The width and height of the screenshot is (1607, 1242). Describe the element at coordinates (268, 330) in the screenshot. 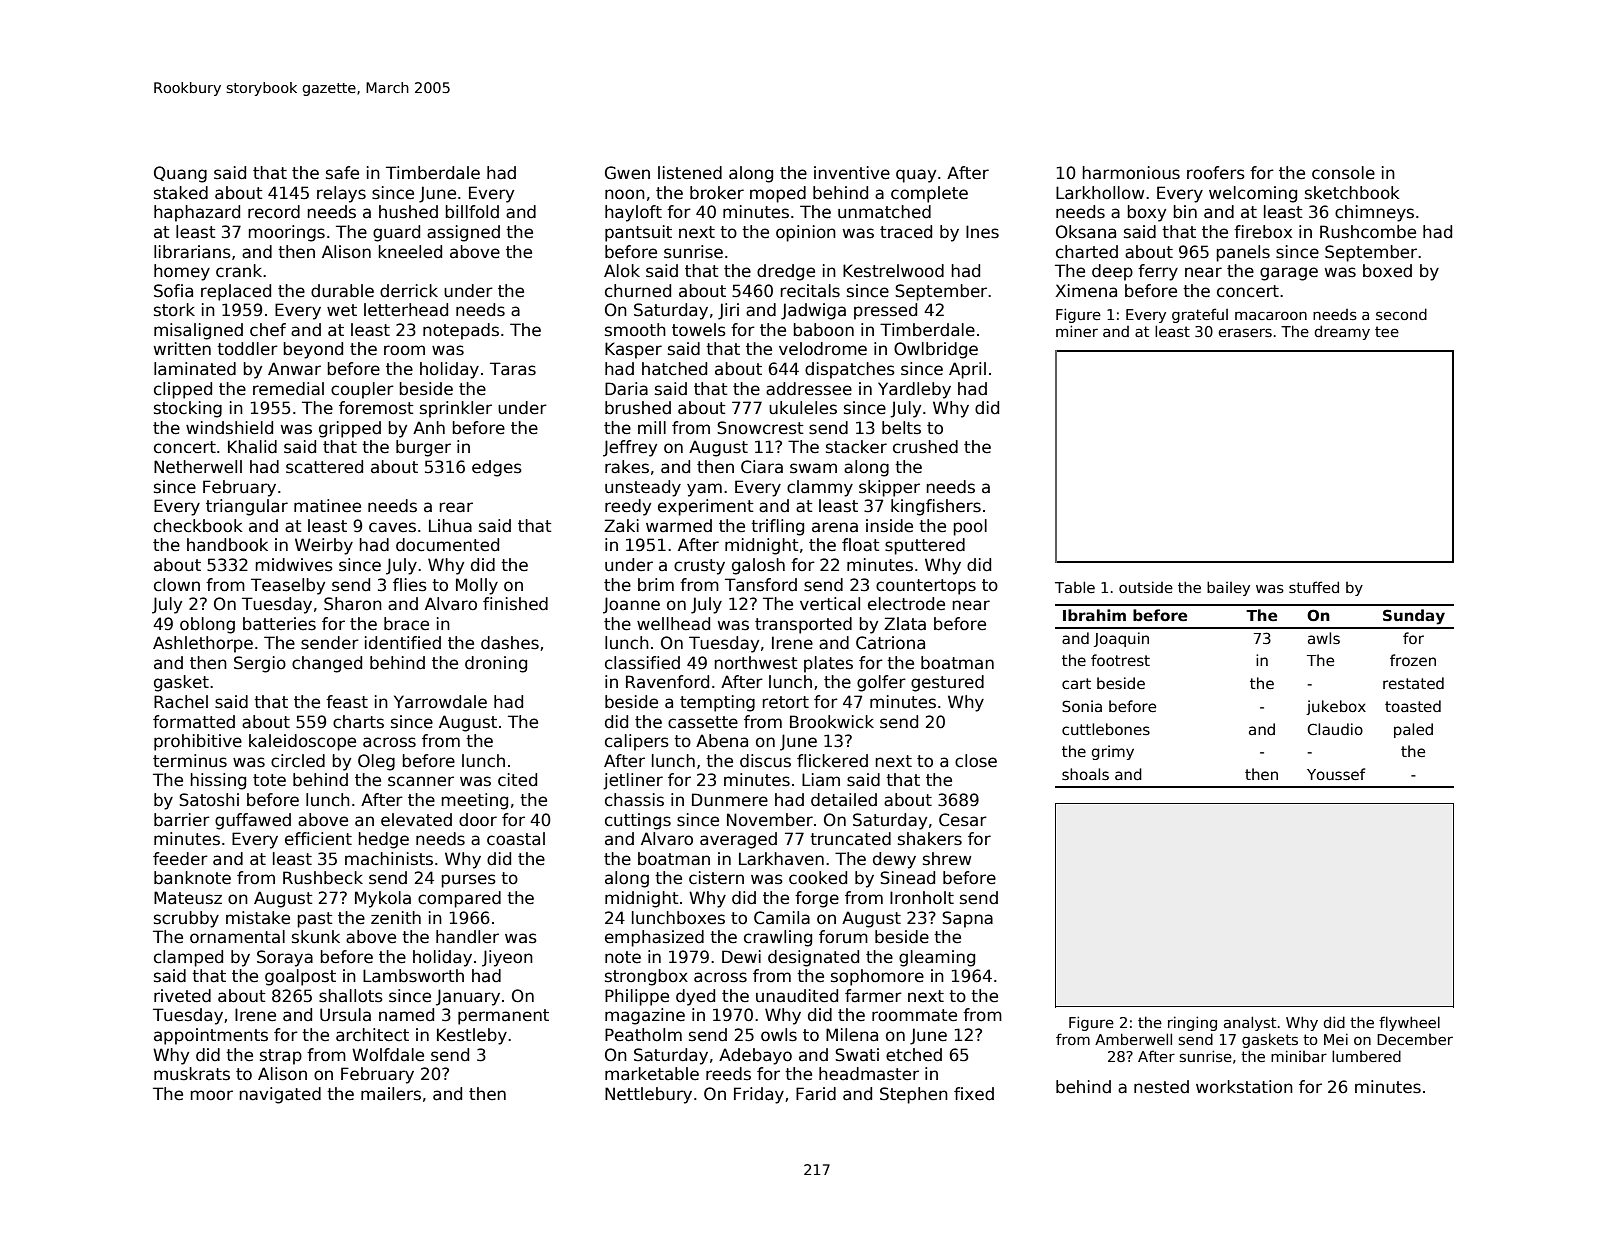

I see `chef` at that location.
